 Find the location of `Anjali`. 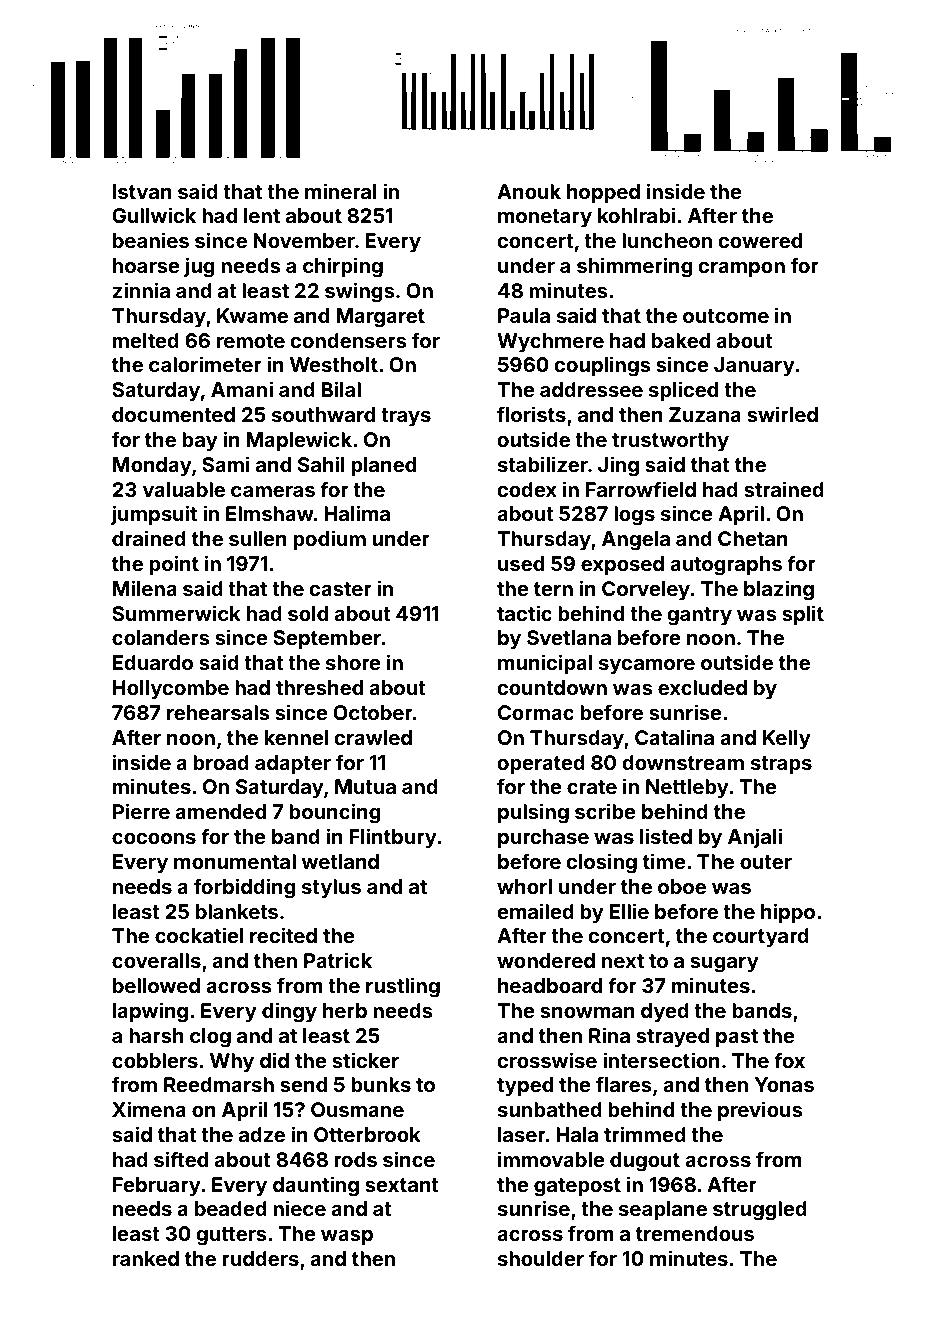

Anjali is located at coordinates (755, 838).
